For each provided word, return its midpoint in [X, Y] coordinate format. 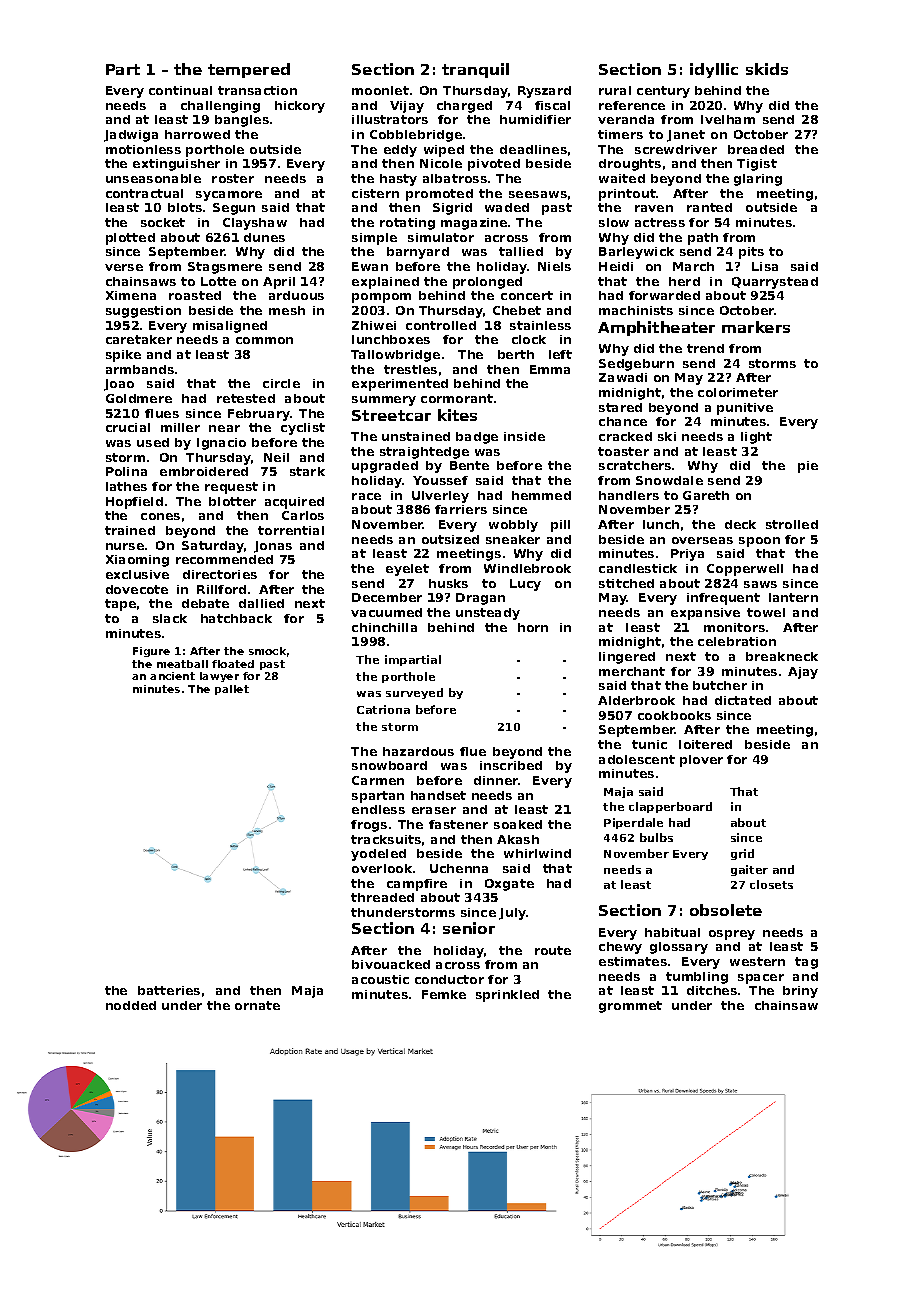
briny [800, 992]
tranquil [475, 70]
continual [180, 90]
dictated [743, 700]
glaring [758, 180]
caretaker [139, 339]
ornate [257, 1005]
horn [533, 627]
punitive [745, 409]
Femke [444, 994]
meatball [182, 664]
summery [384, 401]
